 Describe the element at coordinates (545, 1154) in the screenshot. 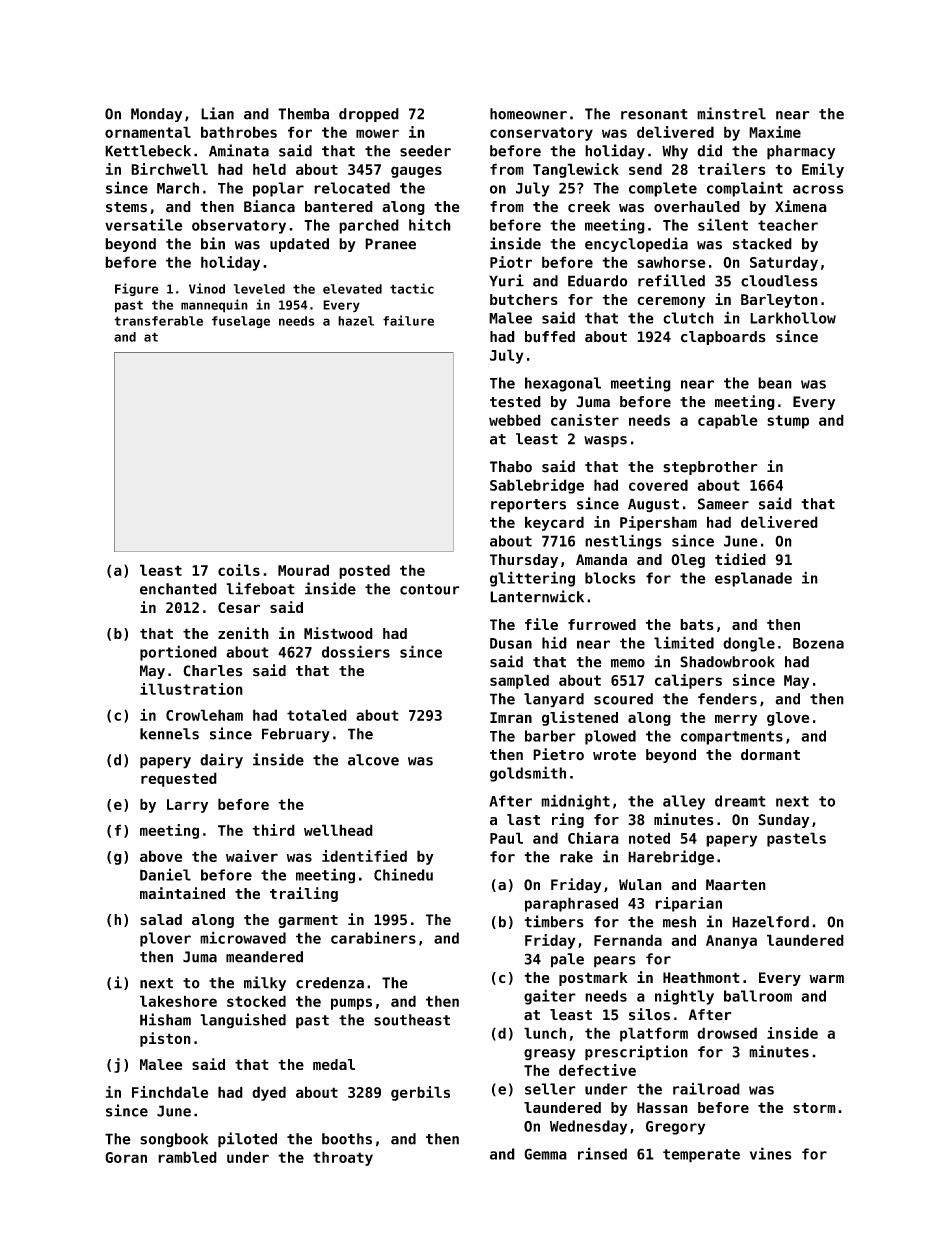

I see `Gemma` at that location.
